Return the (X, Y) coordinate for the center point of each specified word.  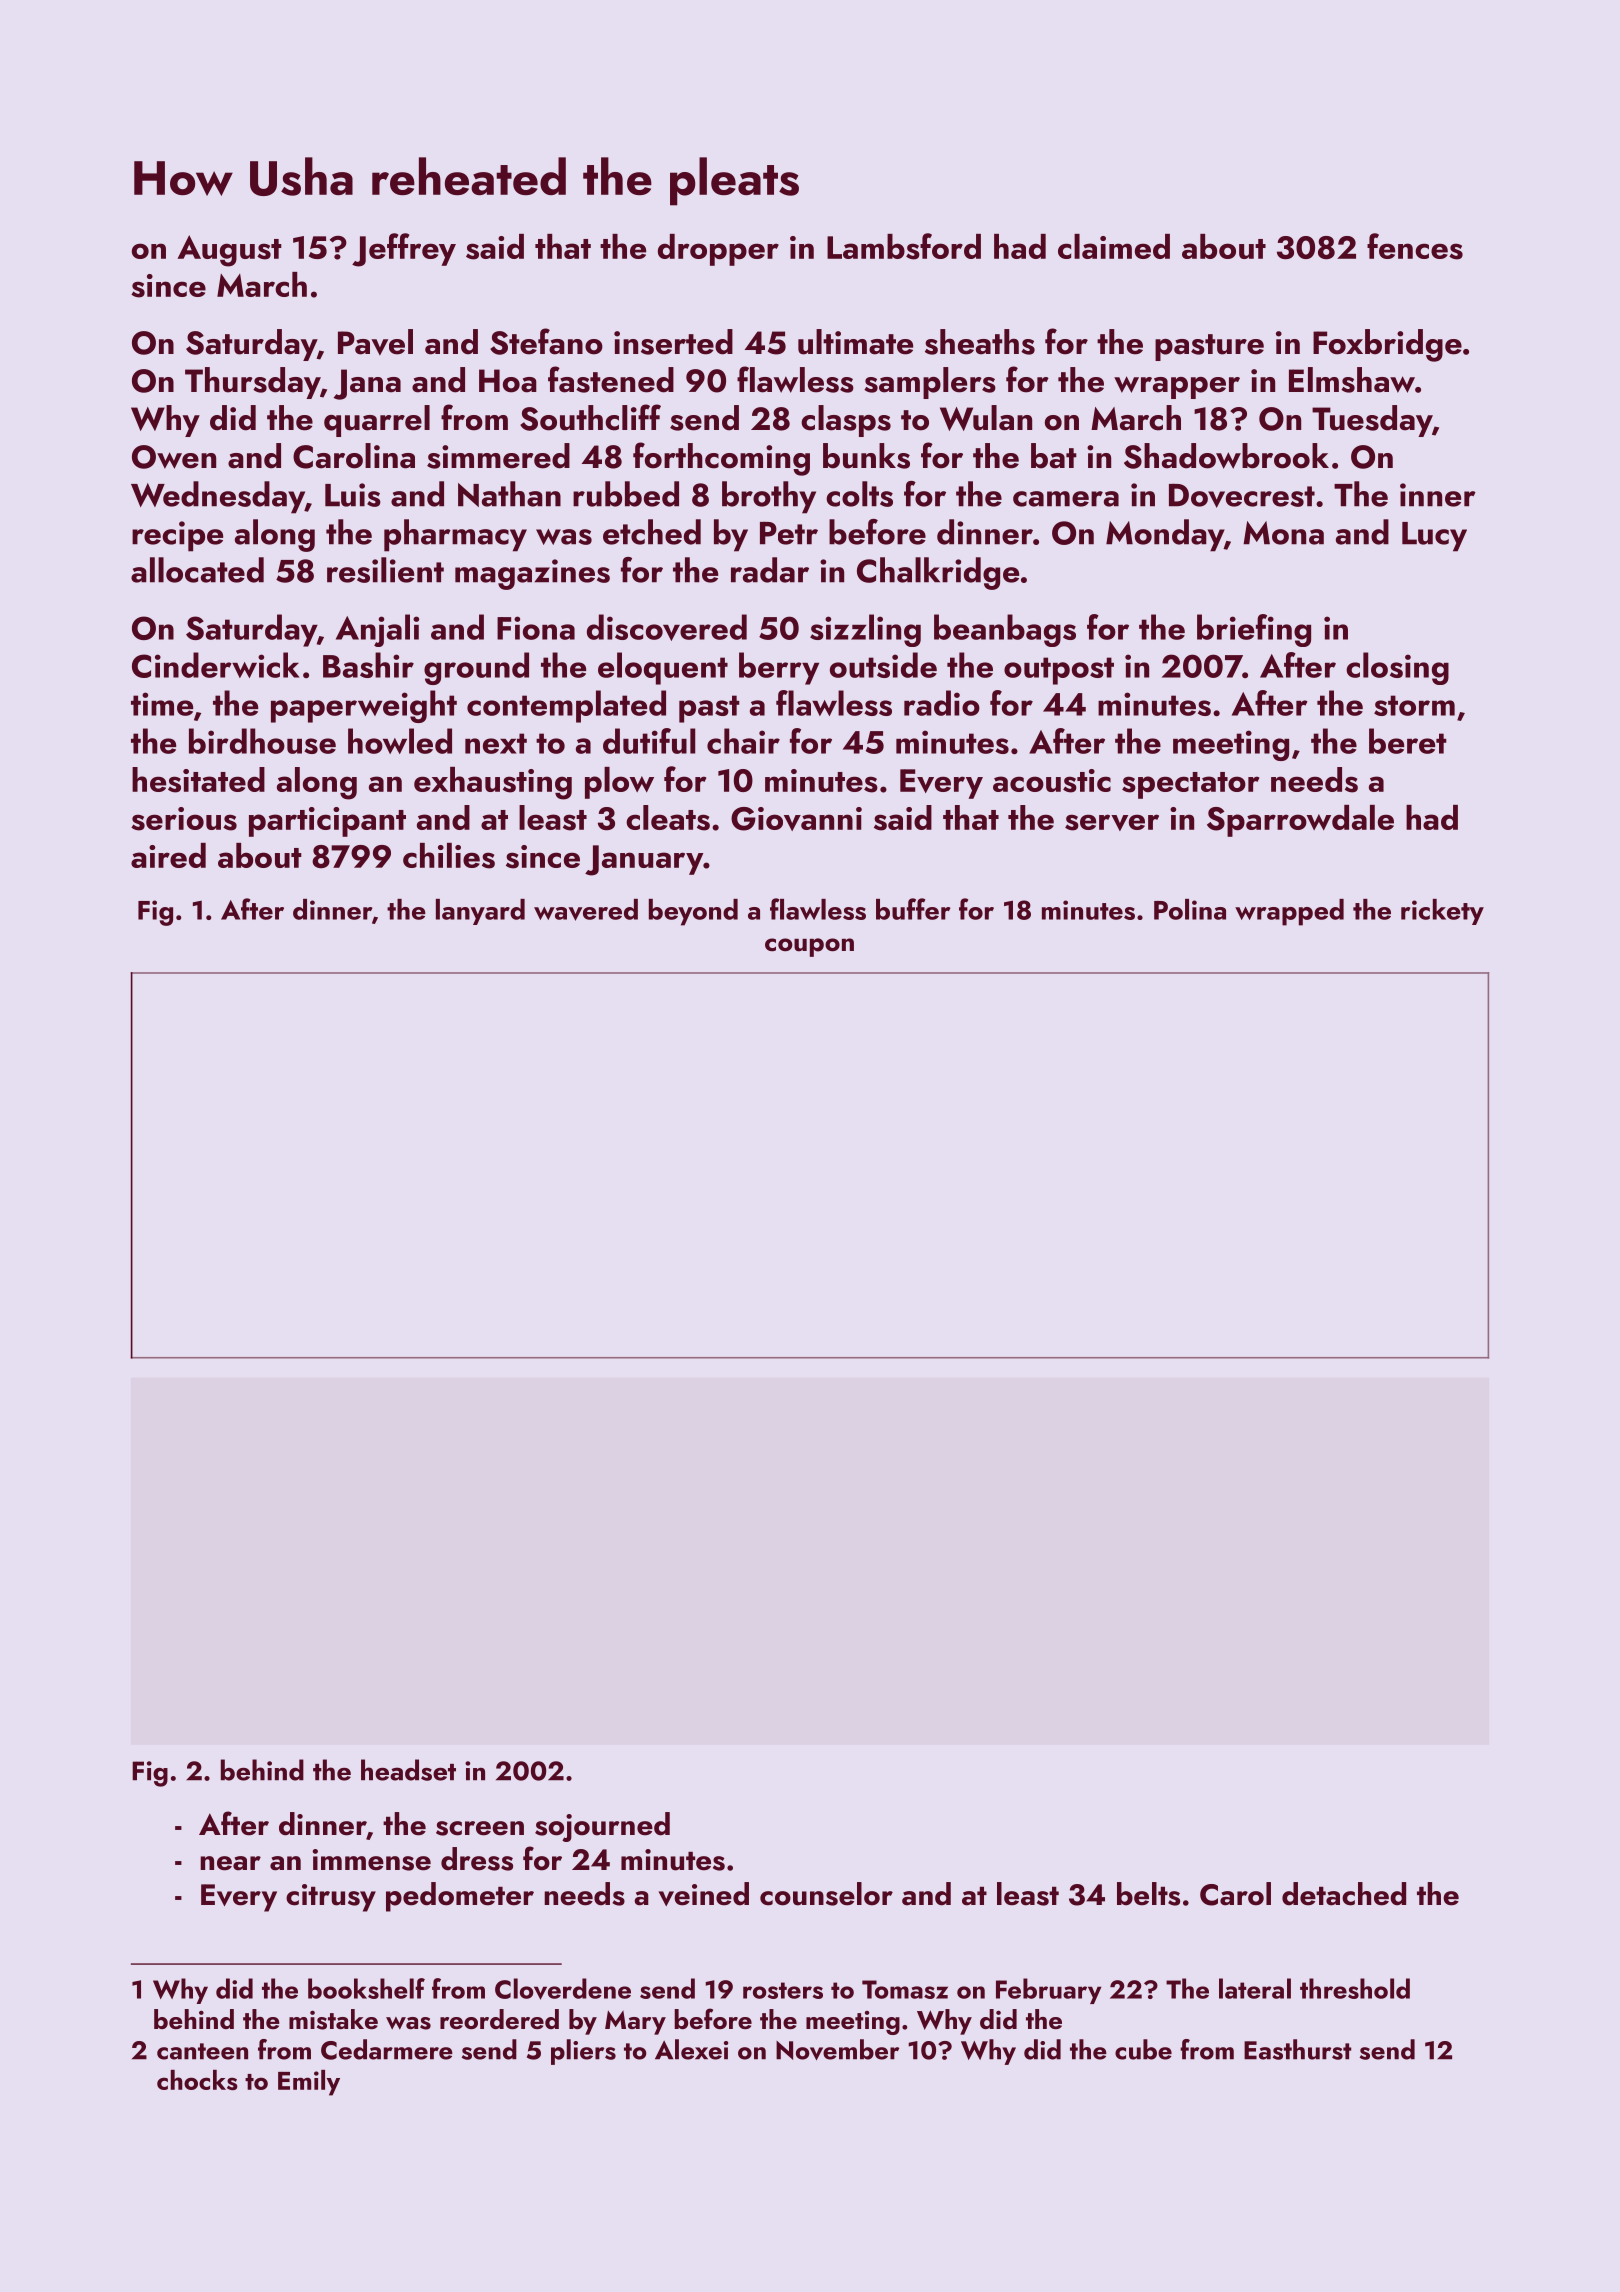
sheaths (980, 342)
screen (480, 1828)
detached (1344, 1894)
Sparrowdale (1300, 821)
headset (408, 1770)
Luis (353, 495)
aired (168, 855)
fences (1415, 246)
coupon (809, 947)
